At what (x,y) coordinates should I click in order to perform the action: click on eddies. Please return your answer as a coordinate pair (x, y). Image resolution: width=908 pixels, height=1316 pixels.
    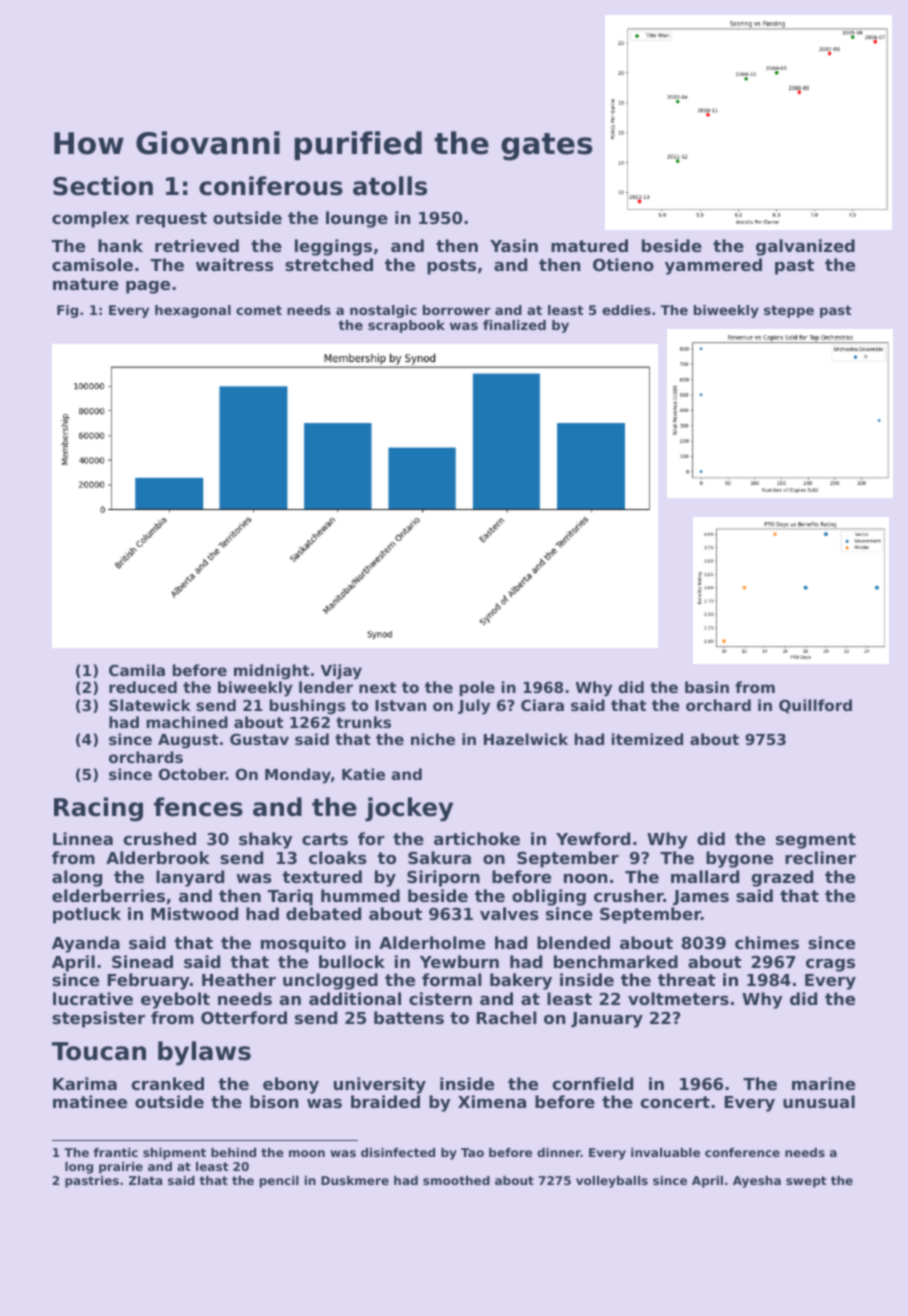
    Looking at the image, I should click on (626, 310).
